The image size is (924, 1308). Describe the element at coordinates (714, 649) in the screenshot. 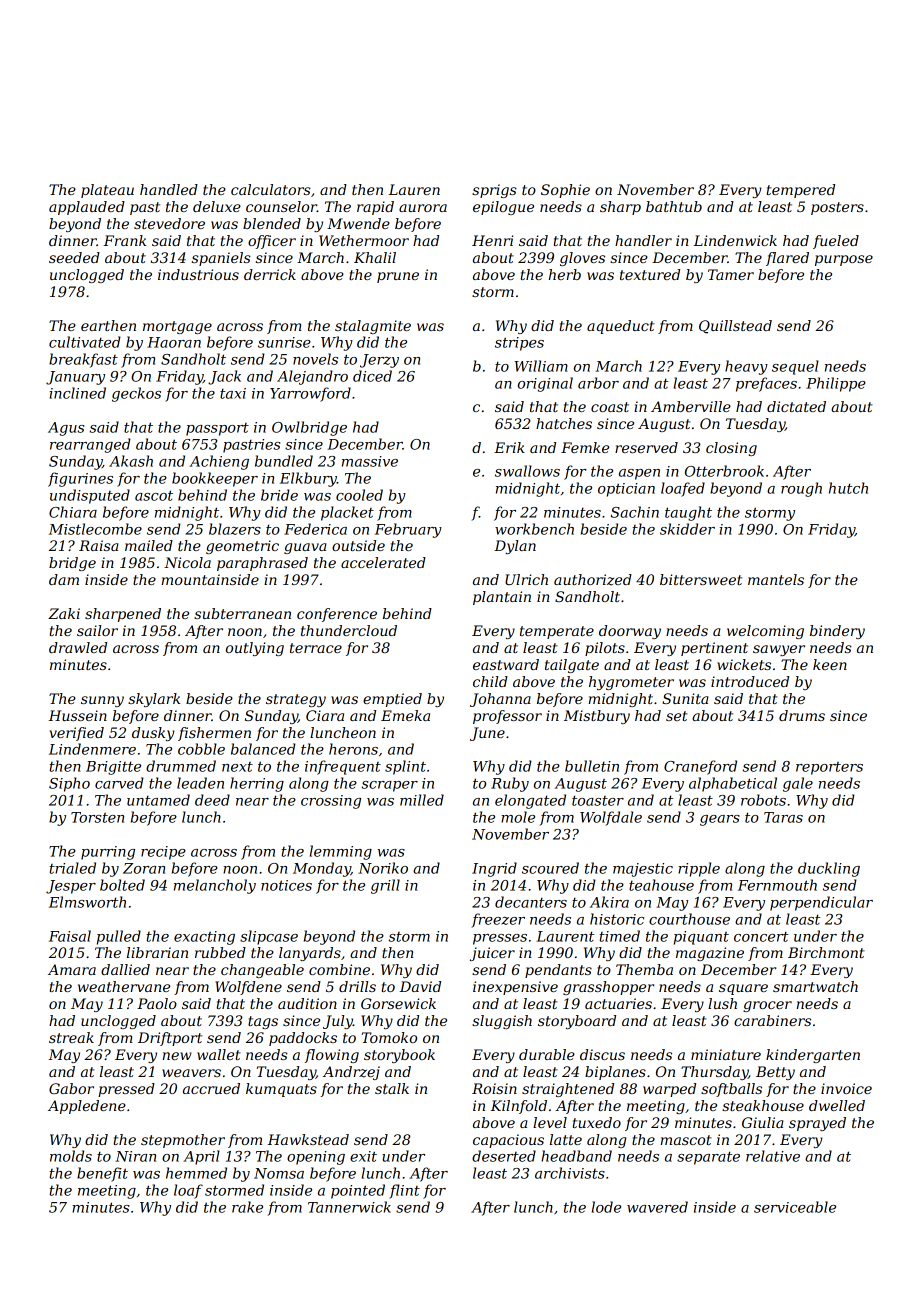

I see `pertinent` at that location.
